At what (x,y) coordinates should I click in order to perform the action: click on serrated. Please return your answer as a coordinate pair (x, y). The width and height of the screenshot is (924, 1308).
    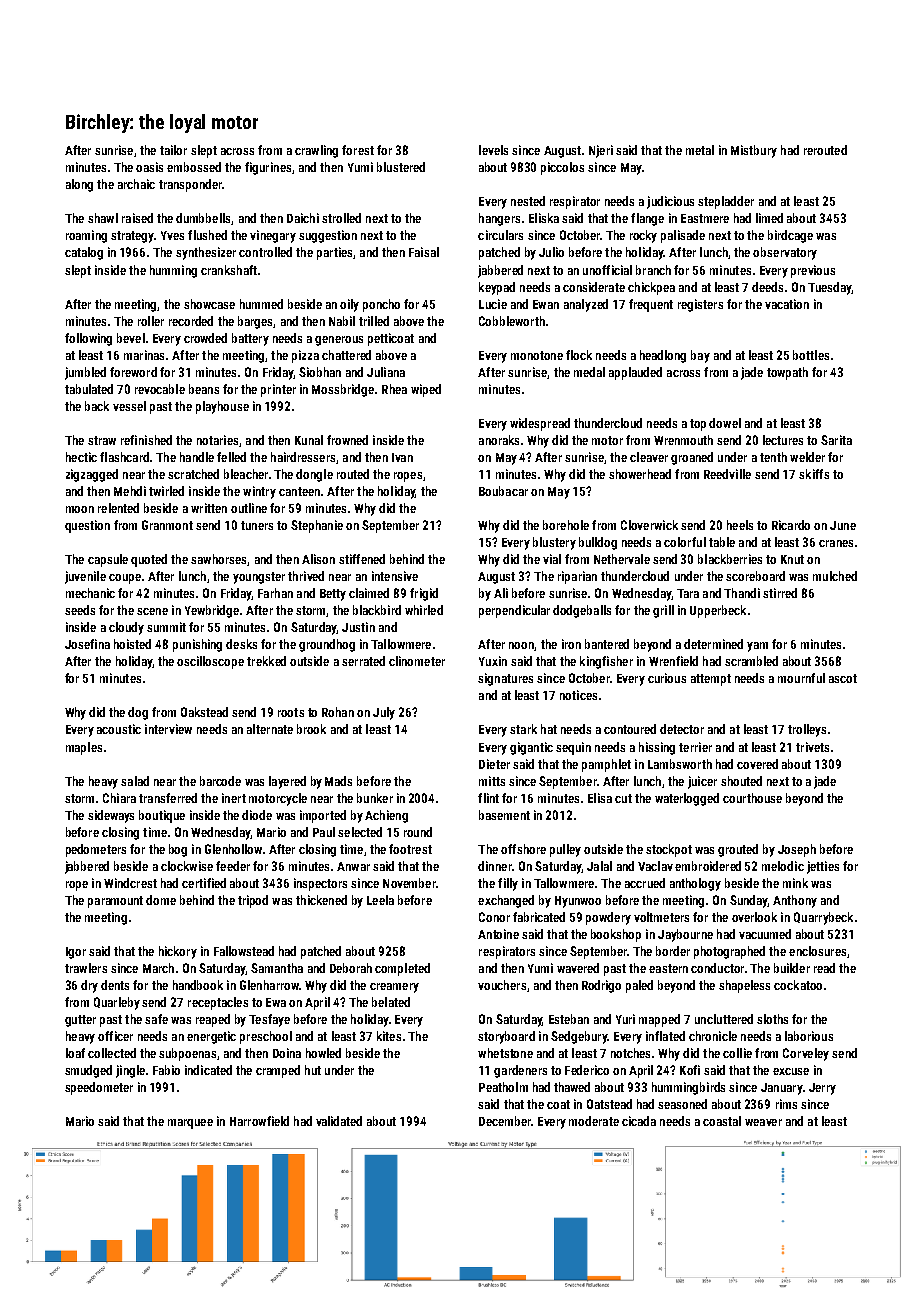
    Looking at the image, I should click on (363, 661).
